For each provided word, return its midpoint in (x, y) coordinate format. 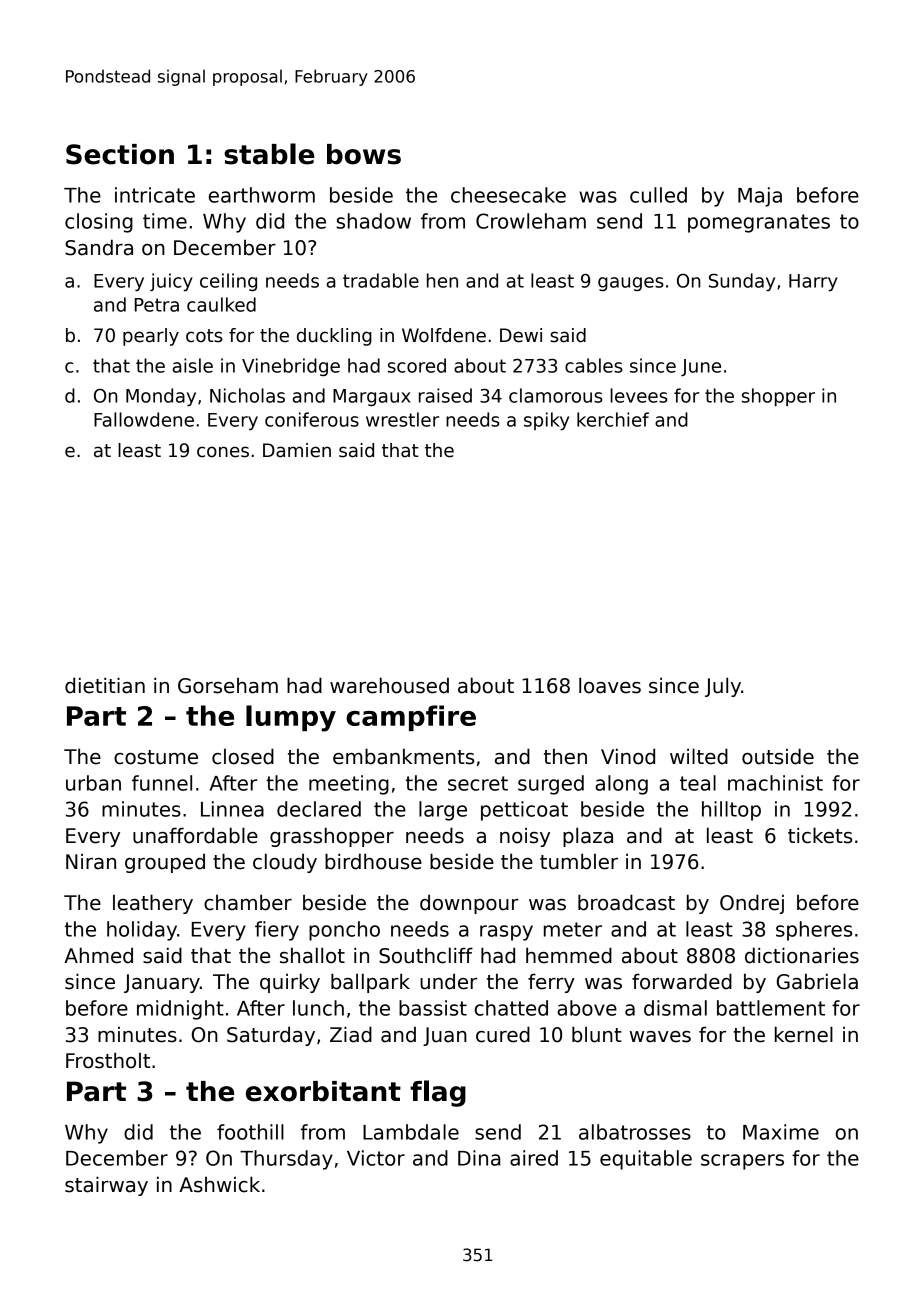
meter (573, 929)
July (723, 687)
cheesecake (508, 195)
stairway (106, 1186)
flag (438, 1093)
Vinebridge (291, 367)
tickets (820, 835)
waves (660, 1037)
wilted (699, 756)
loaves (610, 685)
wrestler (402, 419)
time (165, 221)
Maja (760, 197)
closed (243, 756)
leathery (153, 904)
